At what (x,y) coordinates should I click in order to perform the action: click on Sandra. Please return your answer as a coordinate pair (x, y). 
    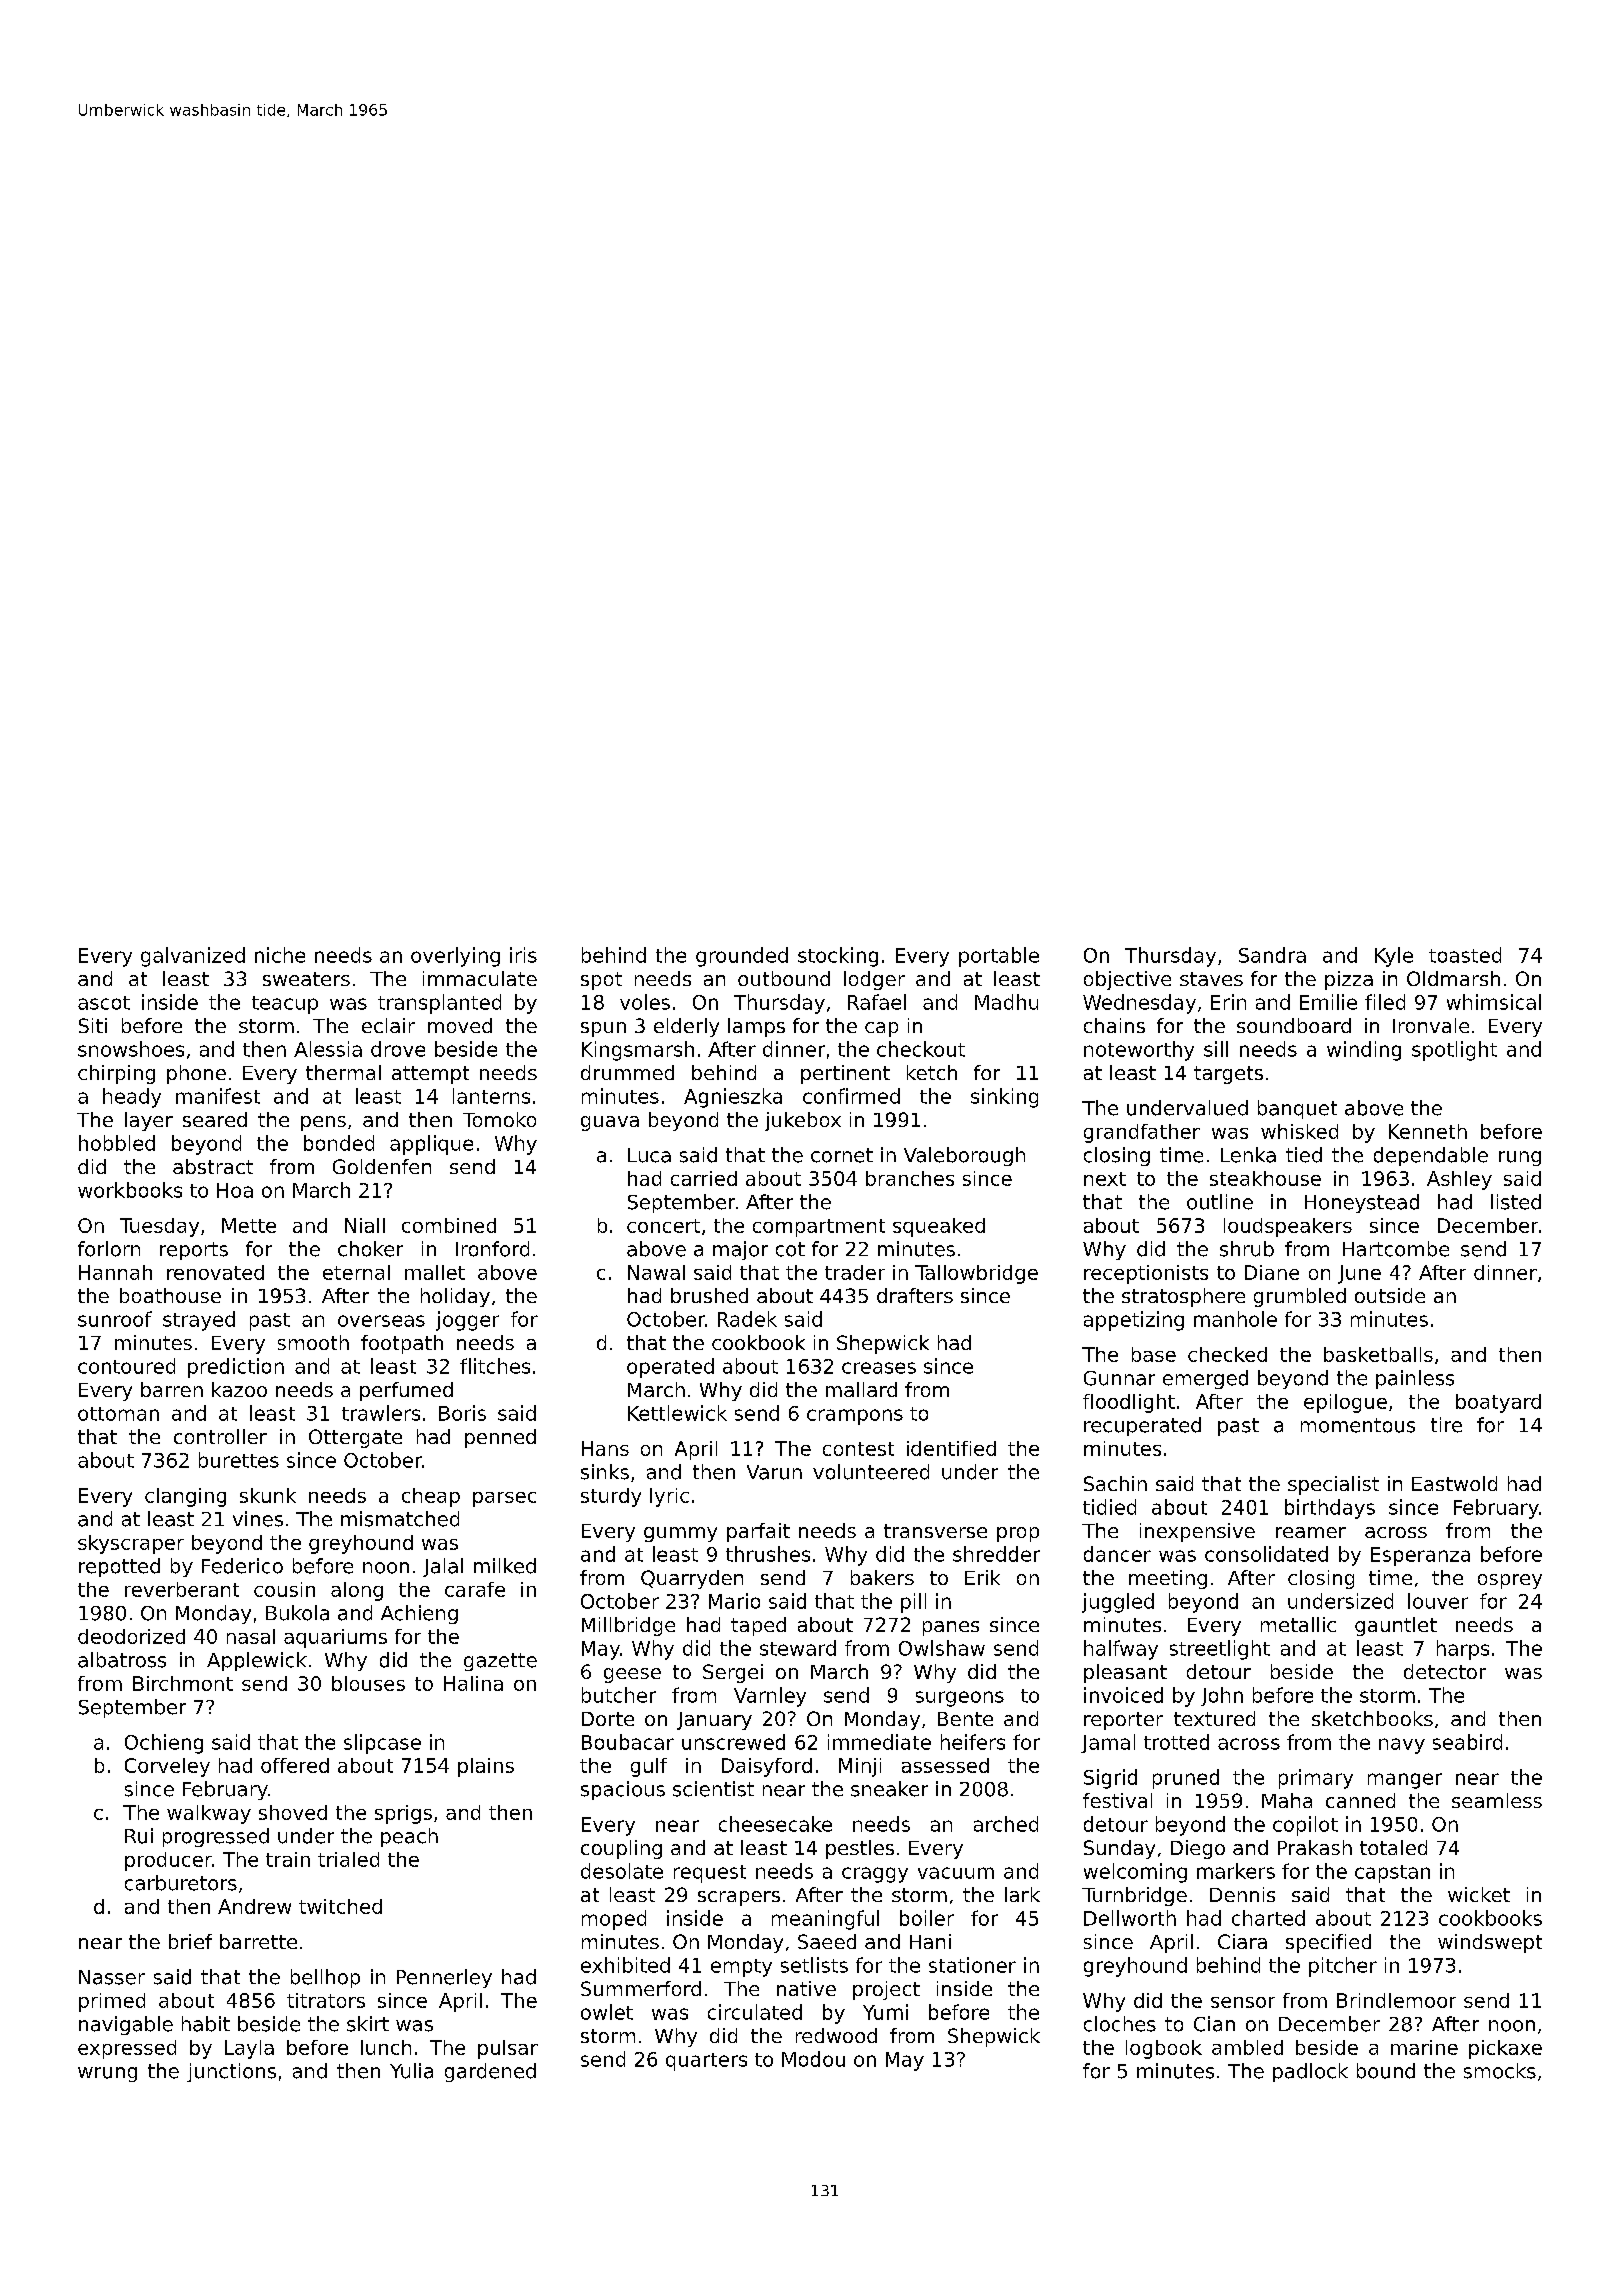
    Looking at the image, I should click on (1272, 955).
